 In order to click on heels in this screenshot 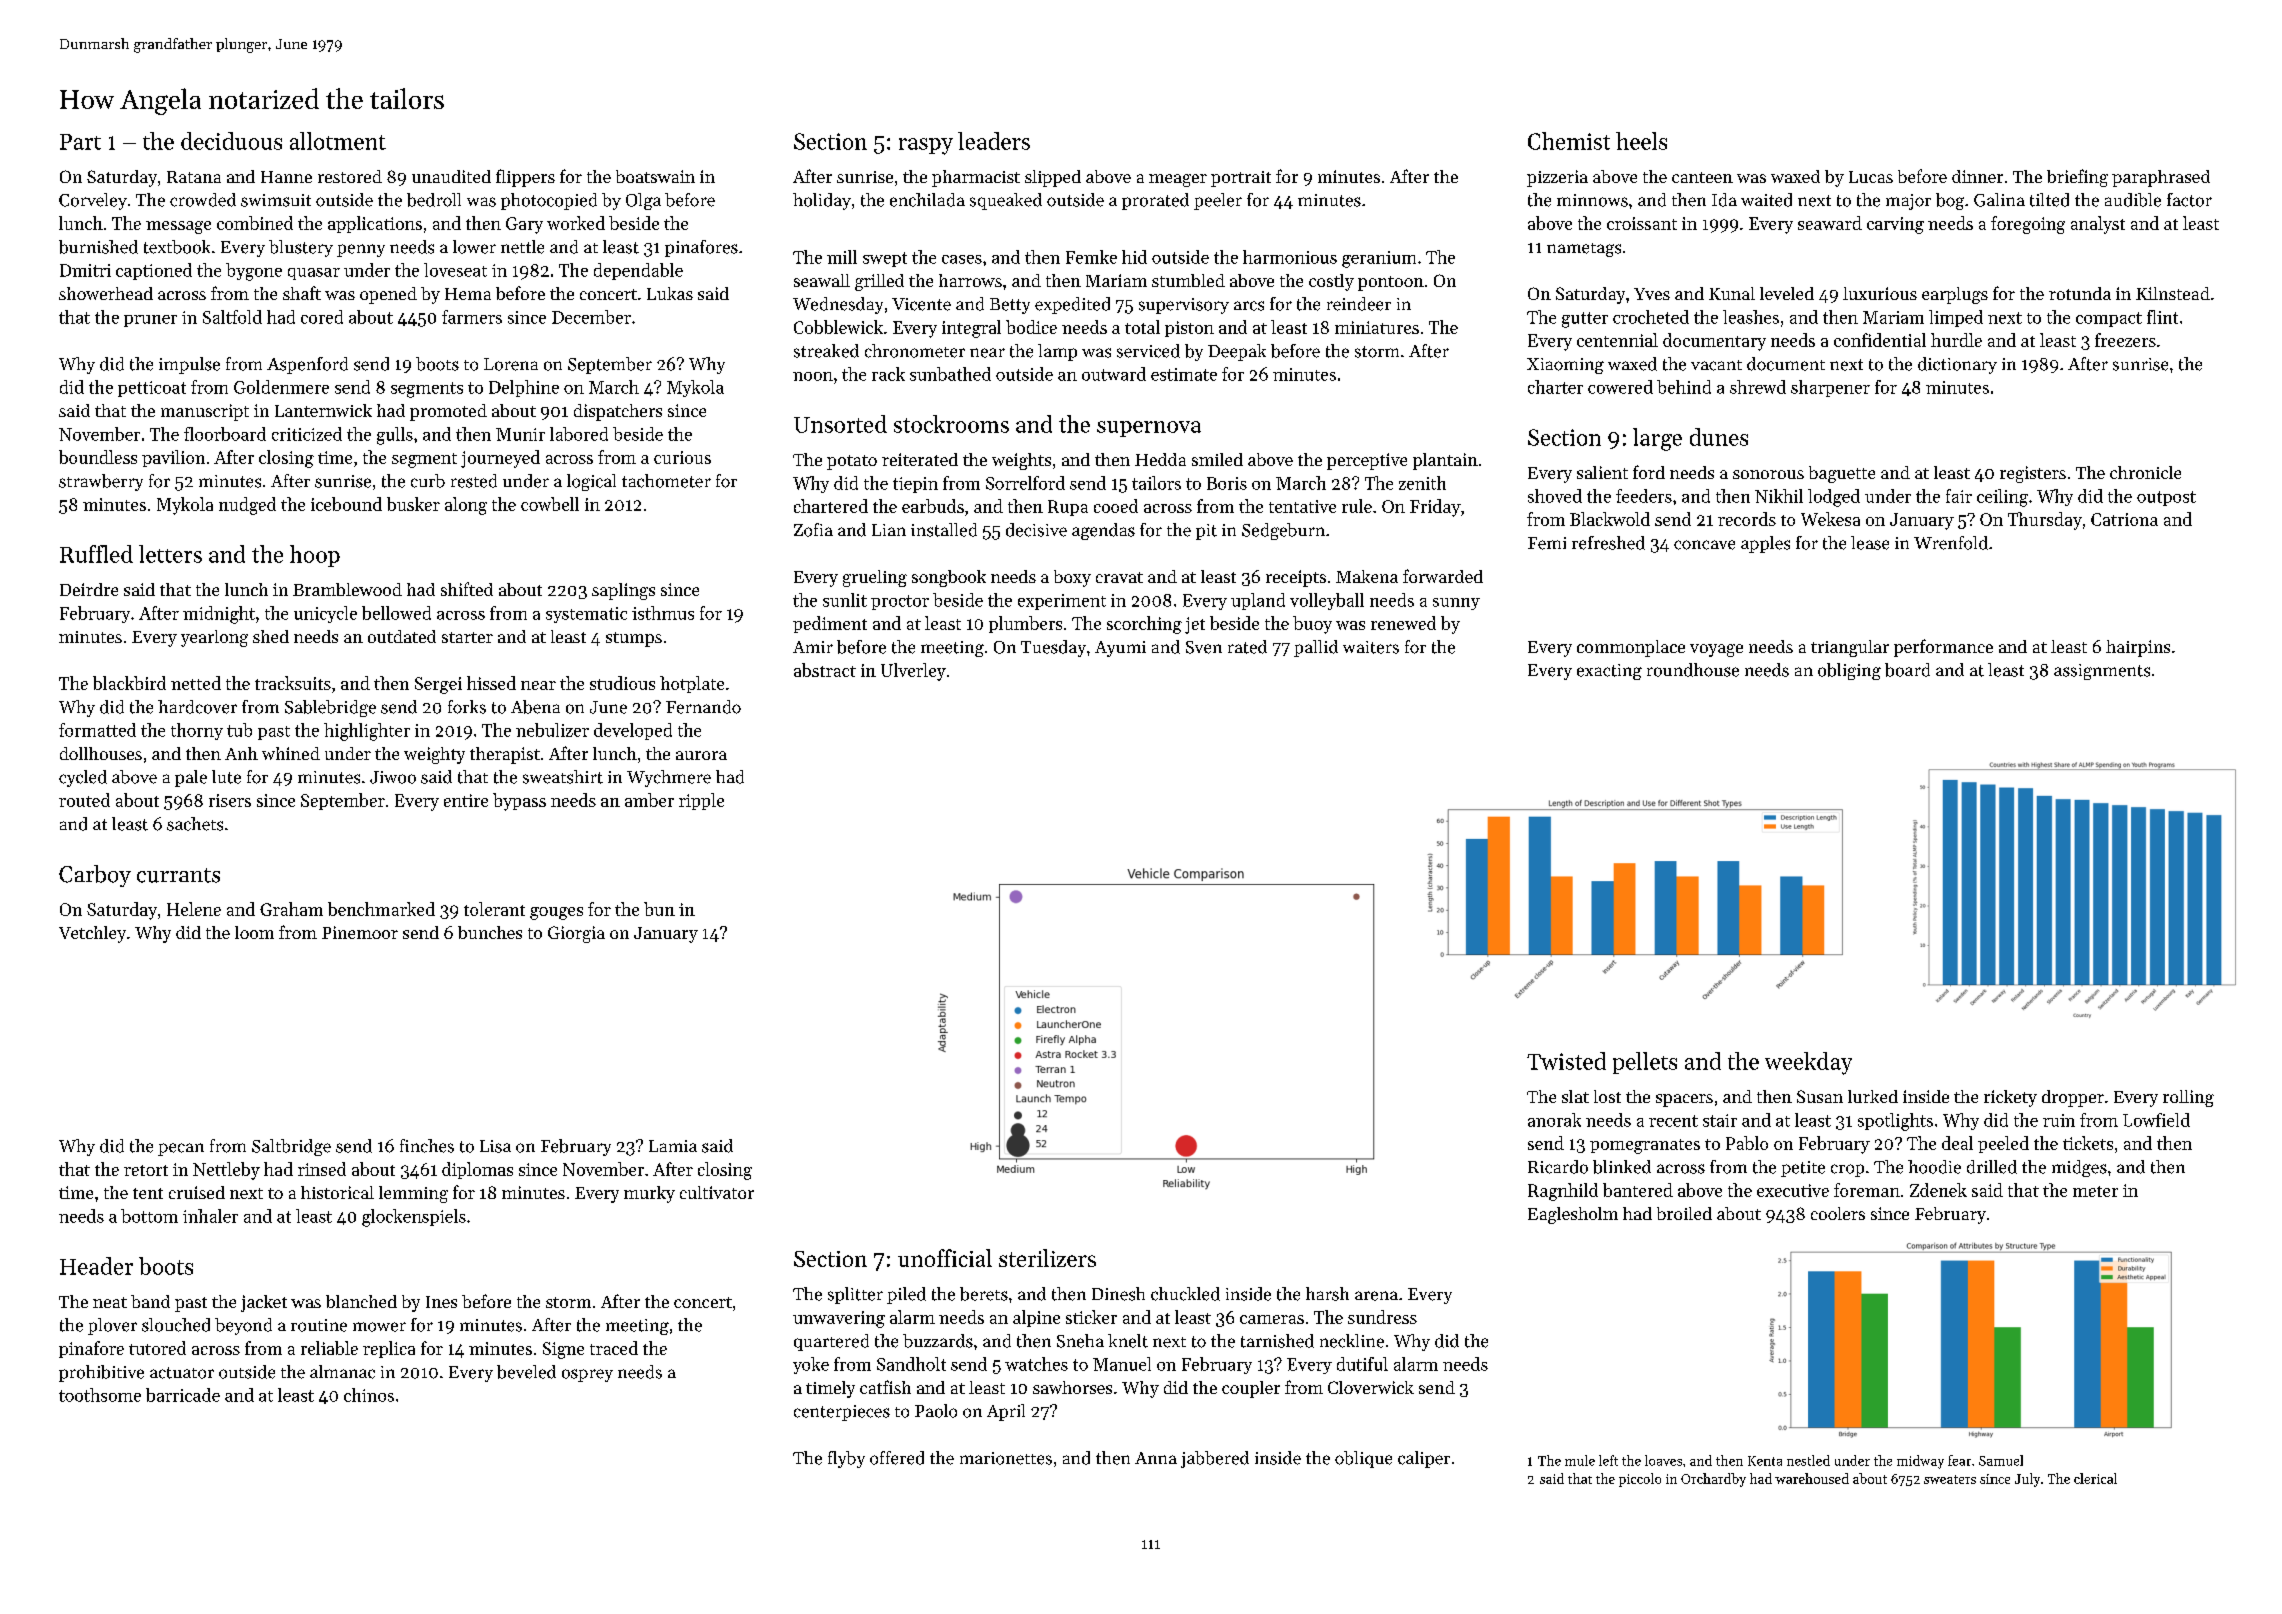, I will do `click(1641, 141)`.
